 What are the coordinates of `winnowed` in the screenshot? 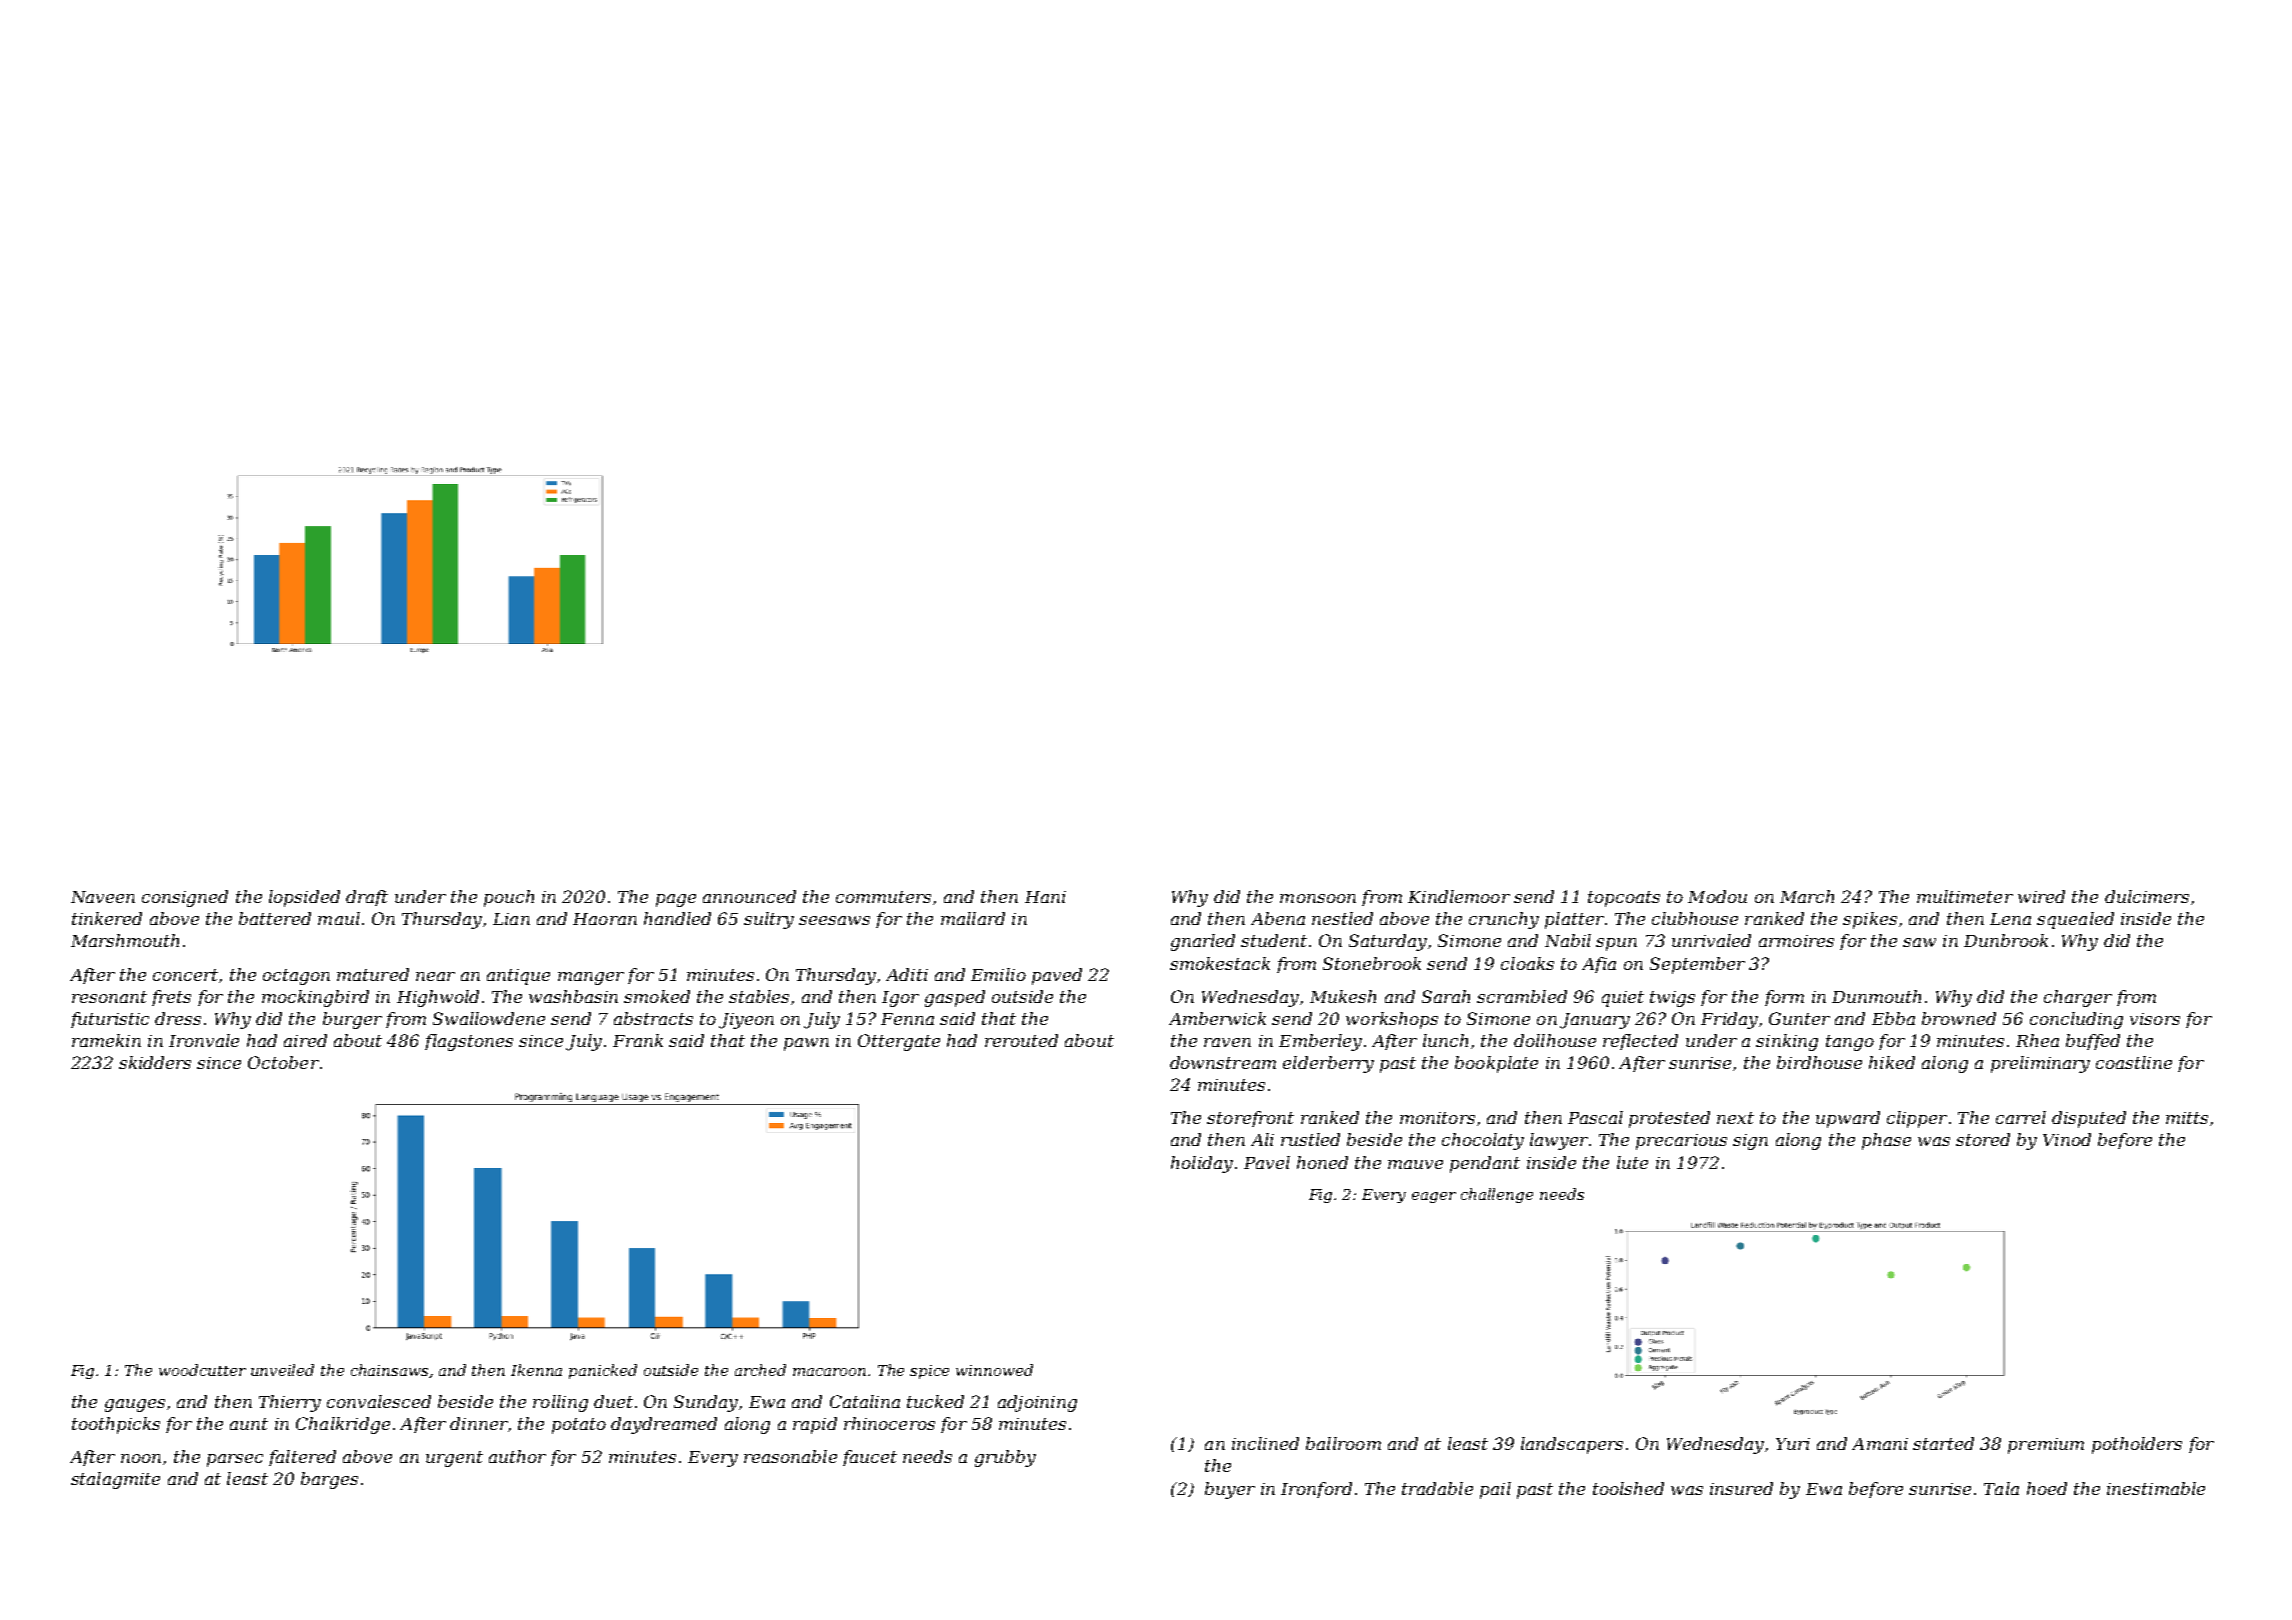 It's located at (994, 1370).
